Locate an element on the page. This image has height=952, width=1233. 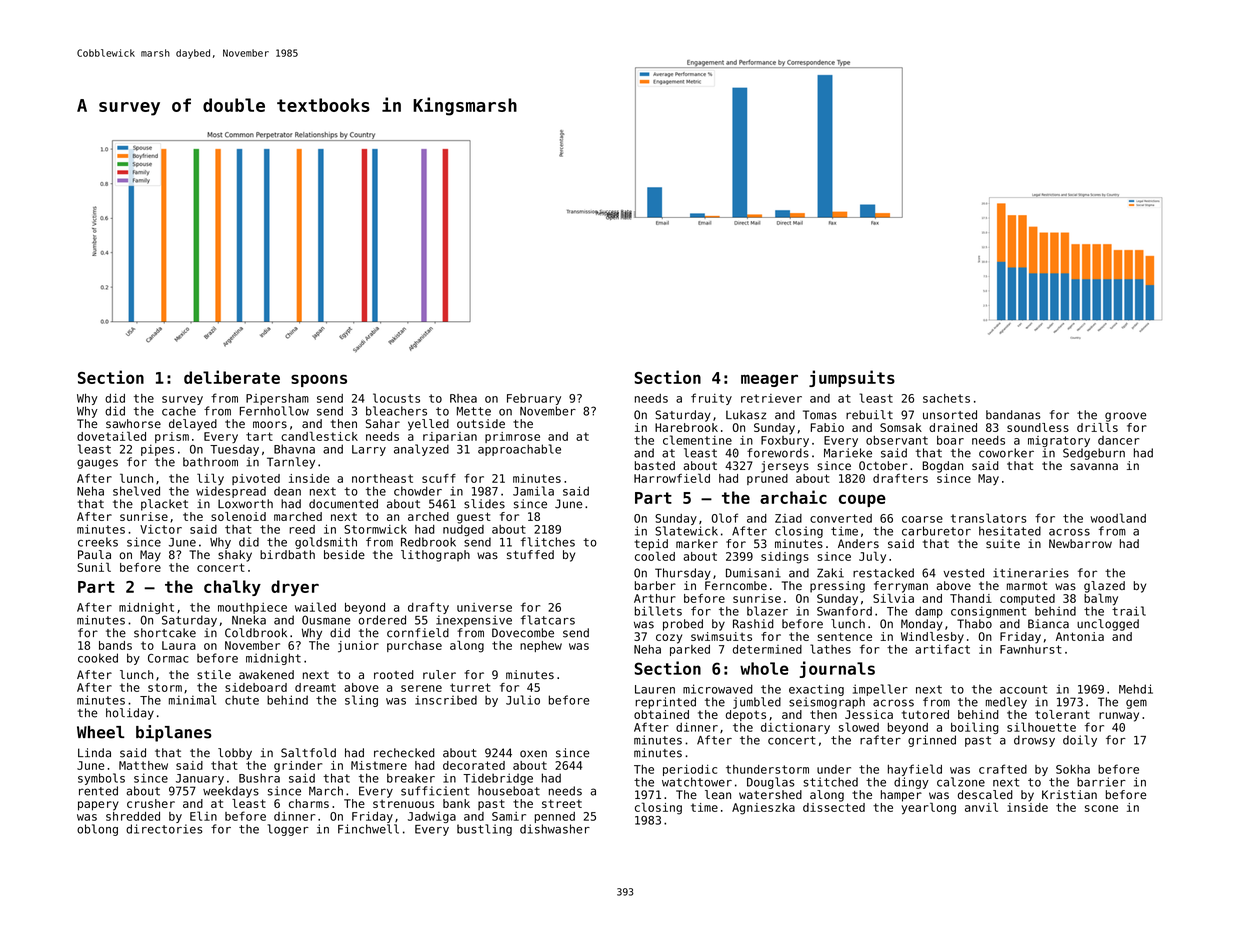
universe is located at coordinates (484, 607).
